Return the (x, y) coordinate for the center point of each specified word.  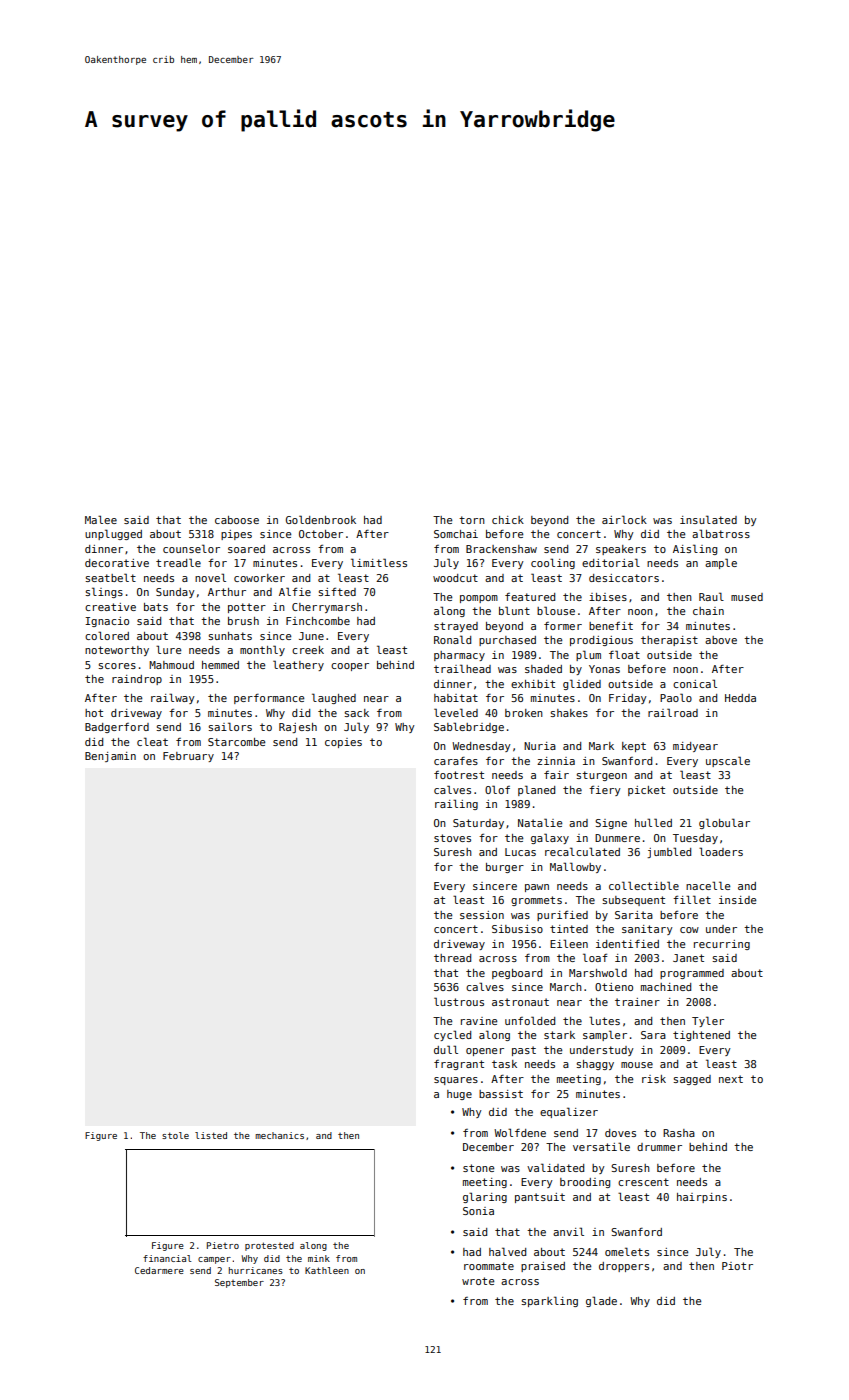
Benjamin (110, 757)
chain (708, 611)
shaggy (595, 1065)
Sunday (175, 593)
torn (472, 520)
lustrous (459, 1001)
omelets (627, 1251)
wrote (478, 1281)
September (239, 1283)
